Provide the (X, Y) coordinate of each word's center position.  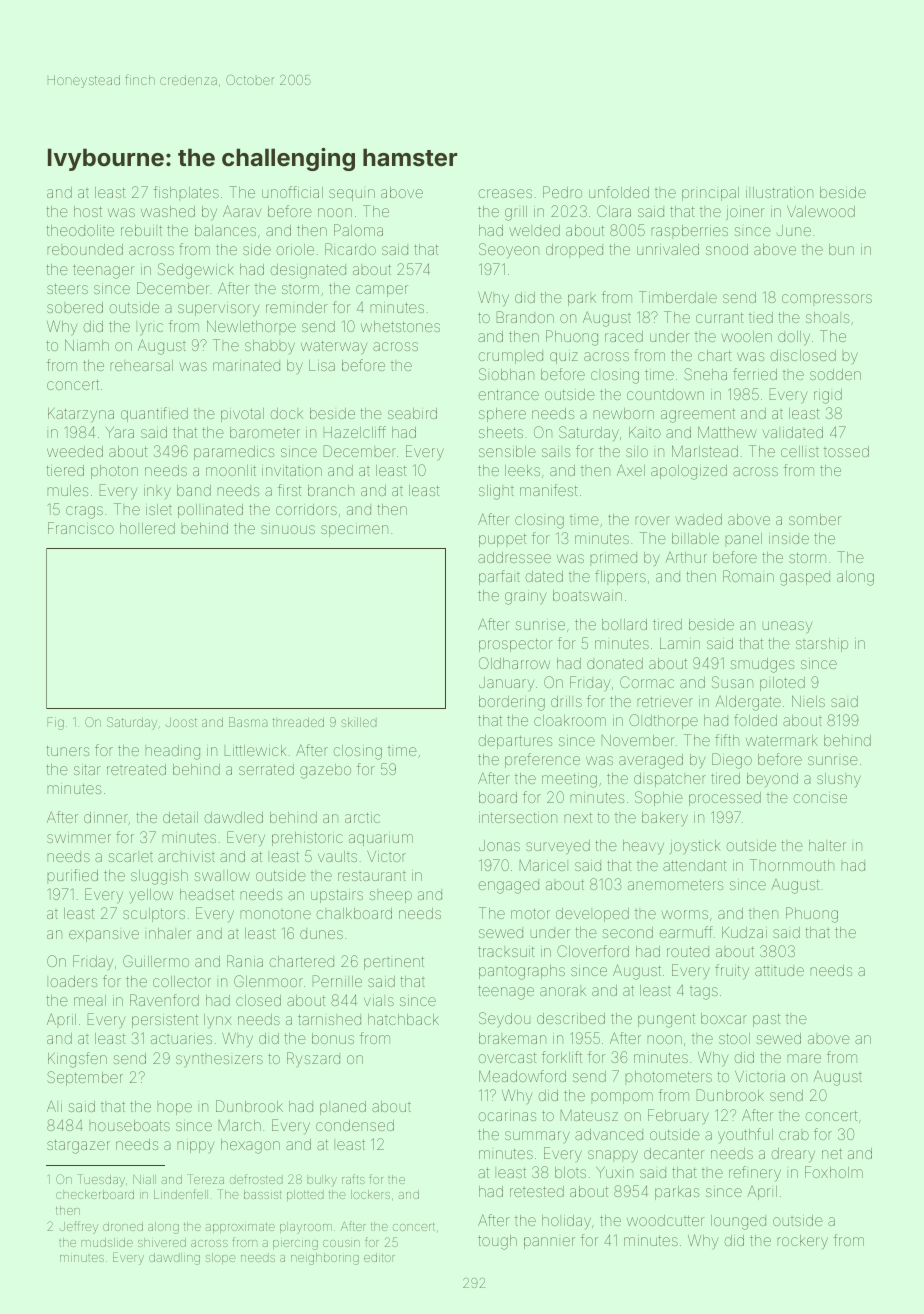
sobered (75, 307)
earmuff (686, 932)
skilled (358, 722)
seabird (412, 413)
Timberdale (678, 297)
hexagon (250, 1146)
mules (68, 490)
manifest (549, 490)
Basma (248, 722)
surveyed (558, 847)
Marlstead (705, 451)
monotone (276, 914)
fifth (727, 740)
